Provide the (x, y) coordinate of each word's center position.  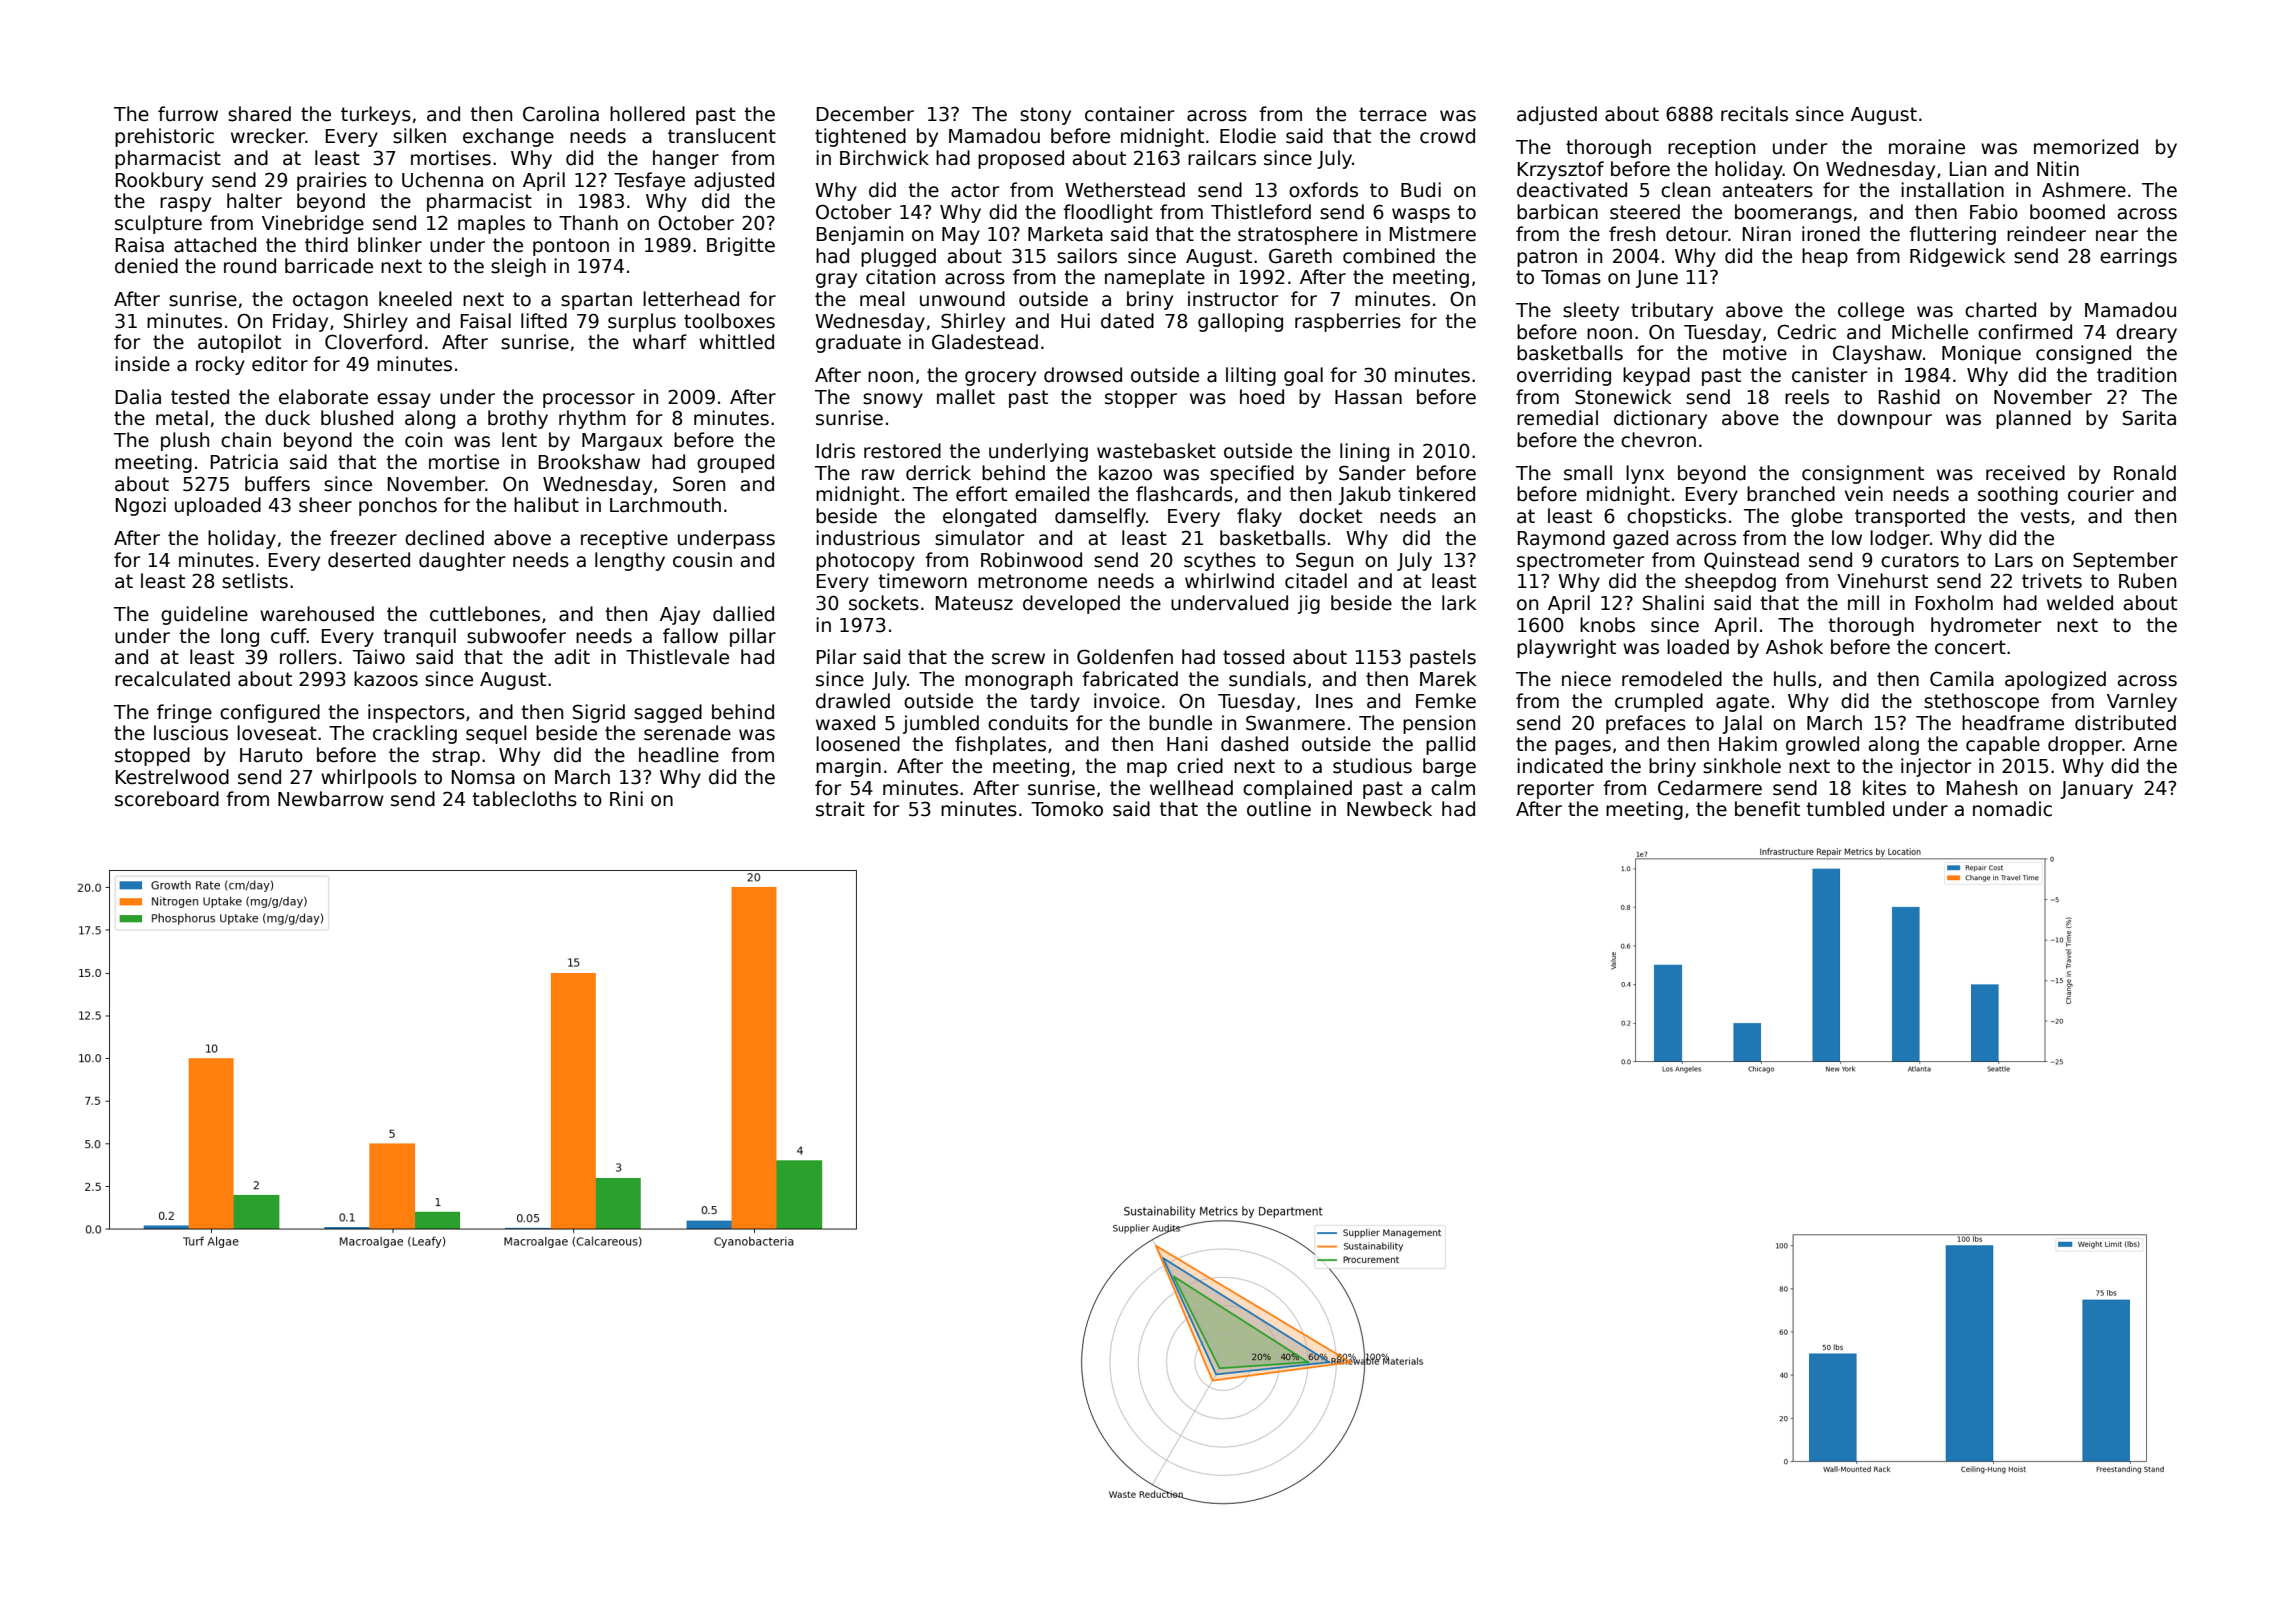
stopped (152, 756)
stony (1045, 116)
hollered (647, 114)
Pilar (837, 657)
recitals (1754, 114)
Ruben (2147, 581)
